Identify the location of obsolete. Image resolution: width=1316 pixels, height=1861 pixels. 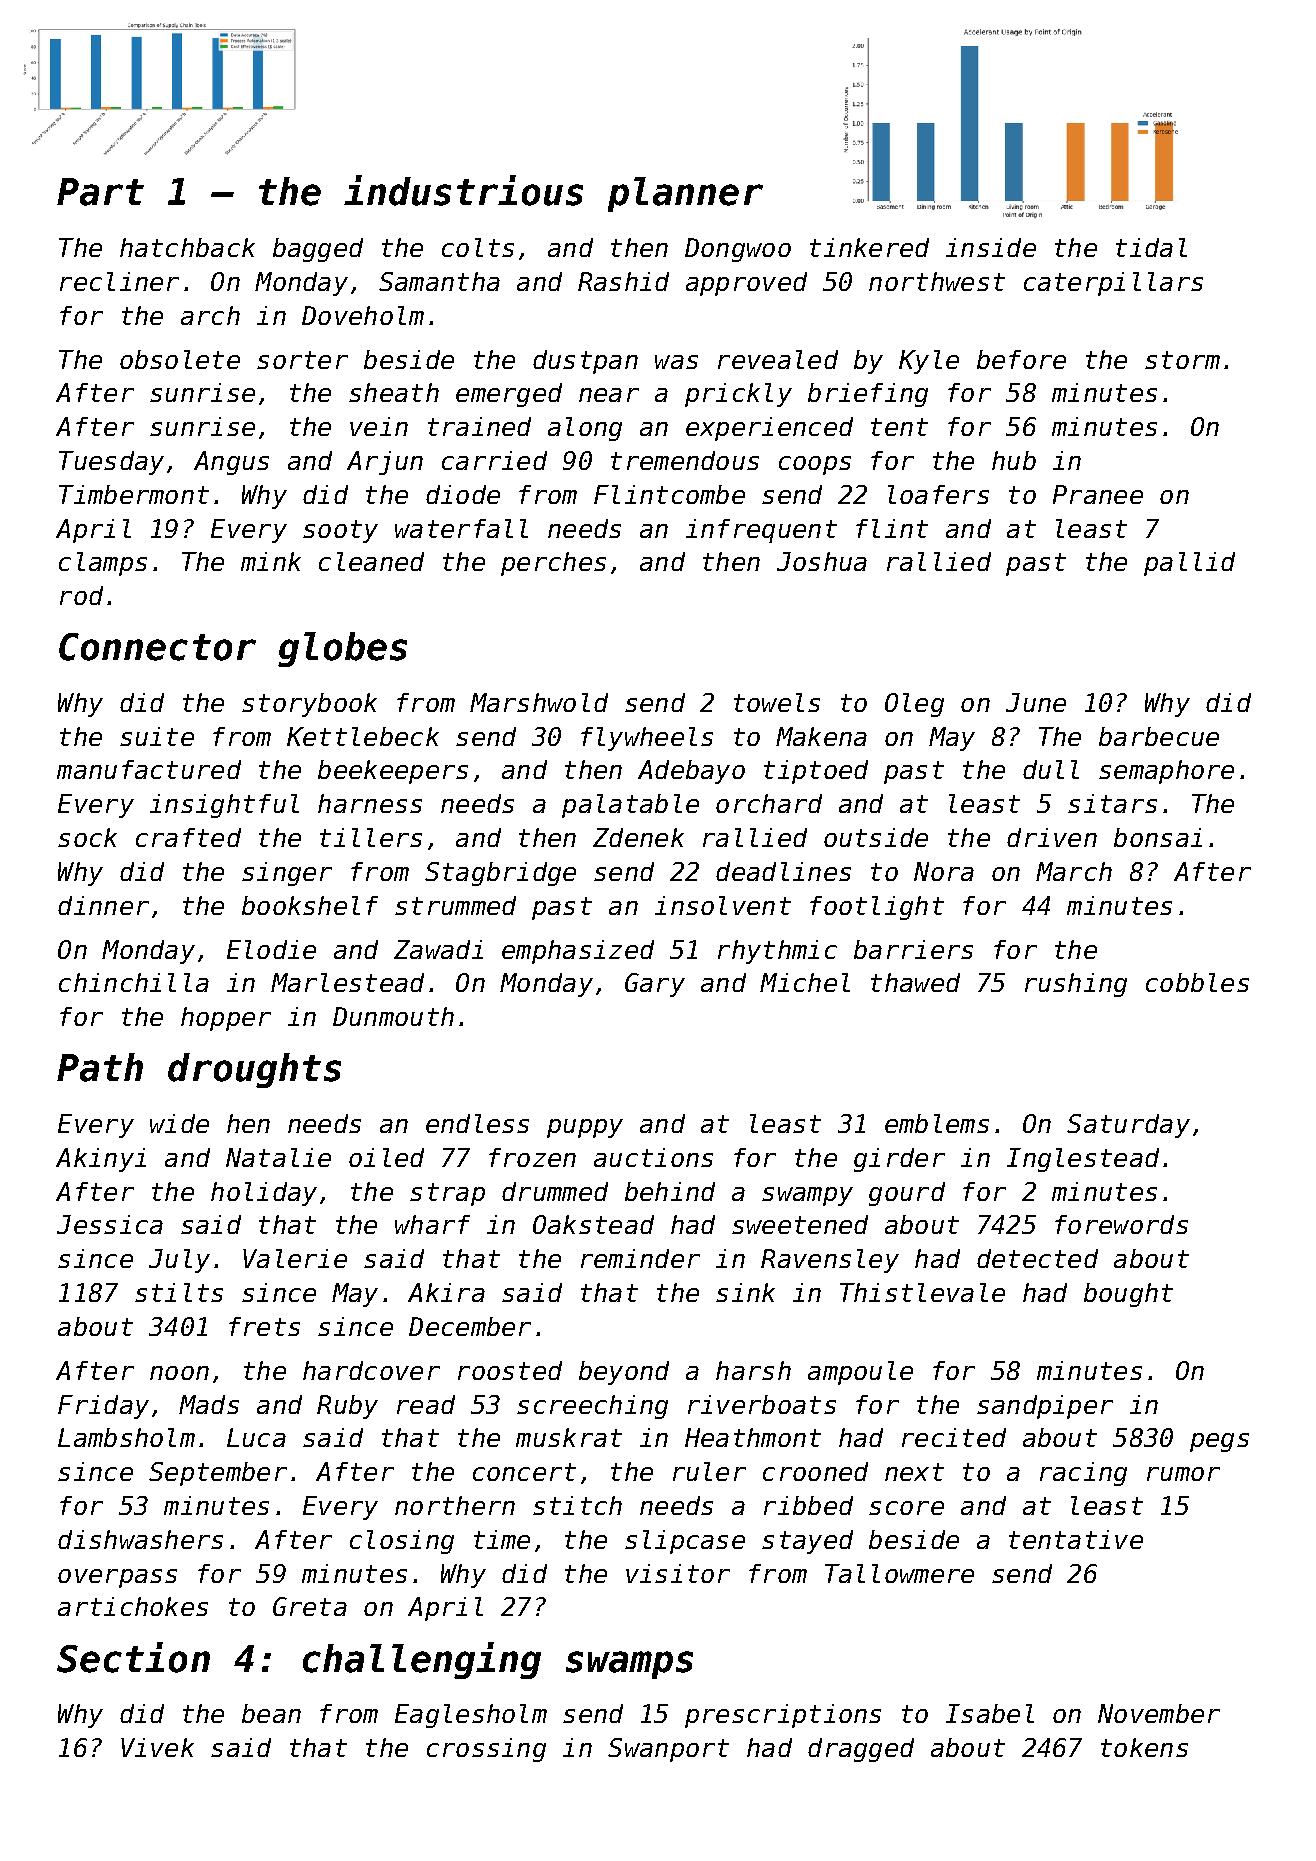
(180, 359).
